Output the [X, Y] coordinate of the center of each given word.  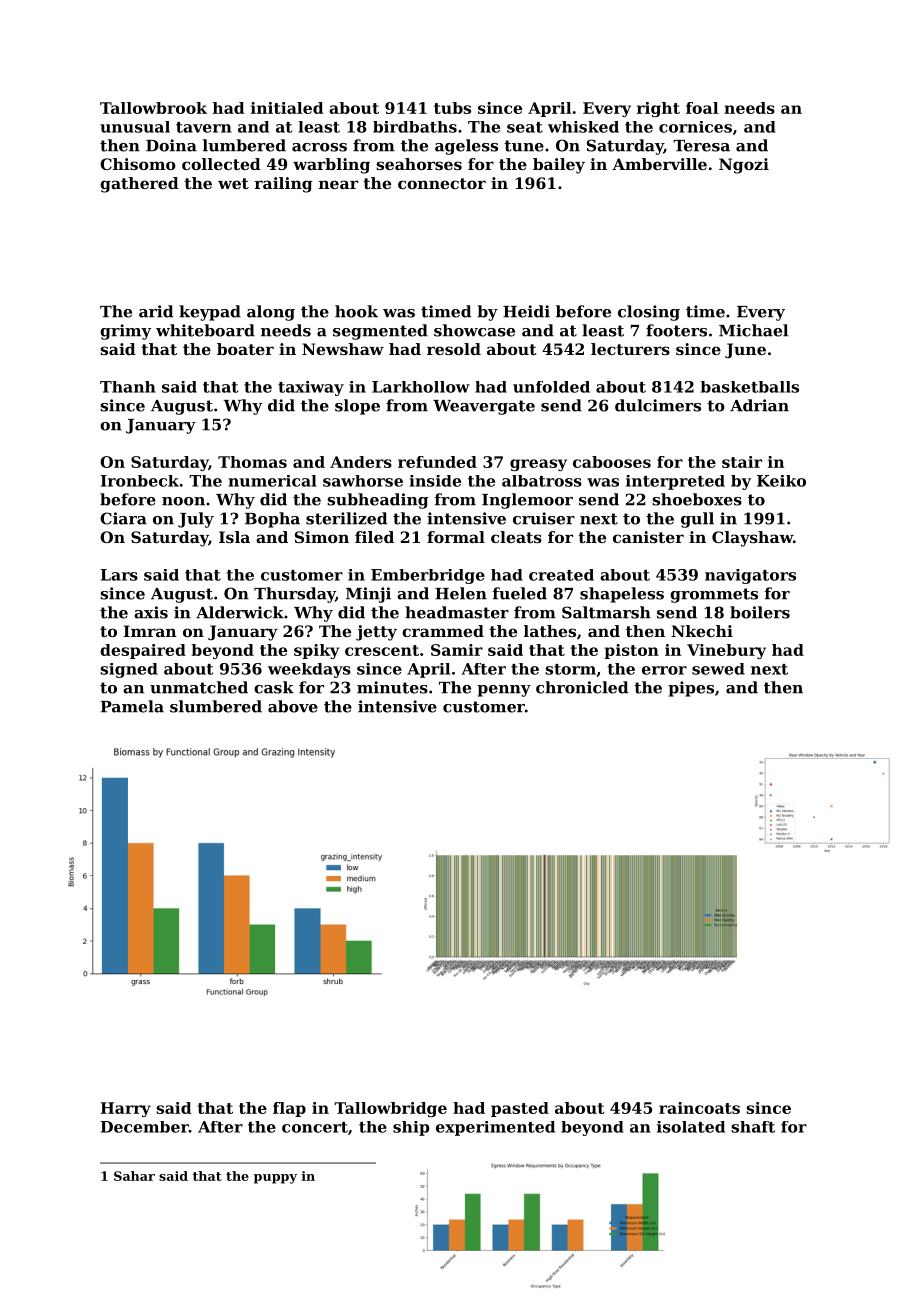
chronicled [582, 687]
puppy [275, 1179]
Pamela [132, 706]
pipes [691, 689]
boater [245, 349]
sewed [718, 669]
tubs [452, 108]
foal [702, 108]
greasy [538, 465]
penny [504, 691]
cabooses [612, 462]
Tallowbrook [153, 108]
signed [129, 670]
